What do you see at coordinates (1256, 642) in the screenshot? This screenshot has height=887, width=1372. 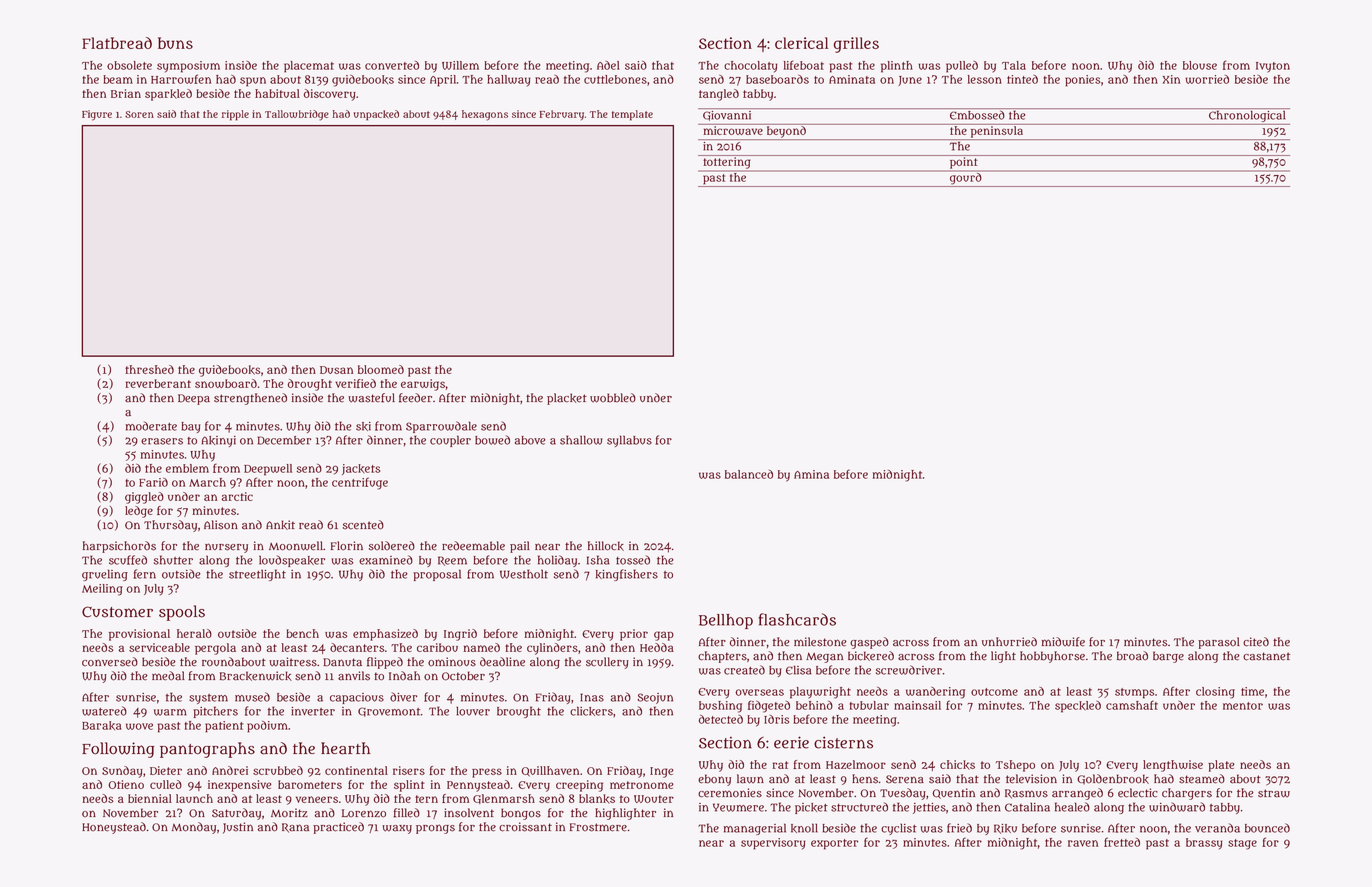 I see `cited` at bounding box center [1256, 642].
